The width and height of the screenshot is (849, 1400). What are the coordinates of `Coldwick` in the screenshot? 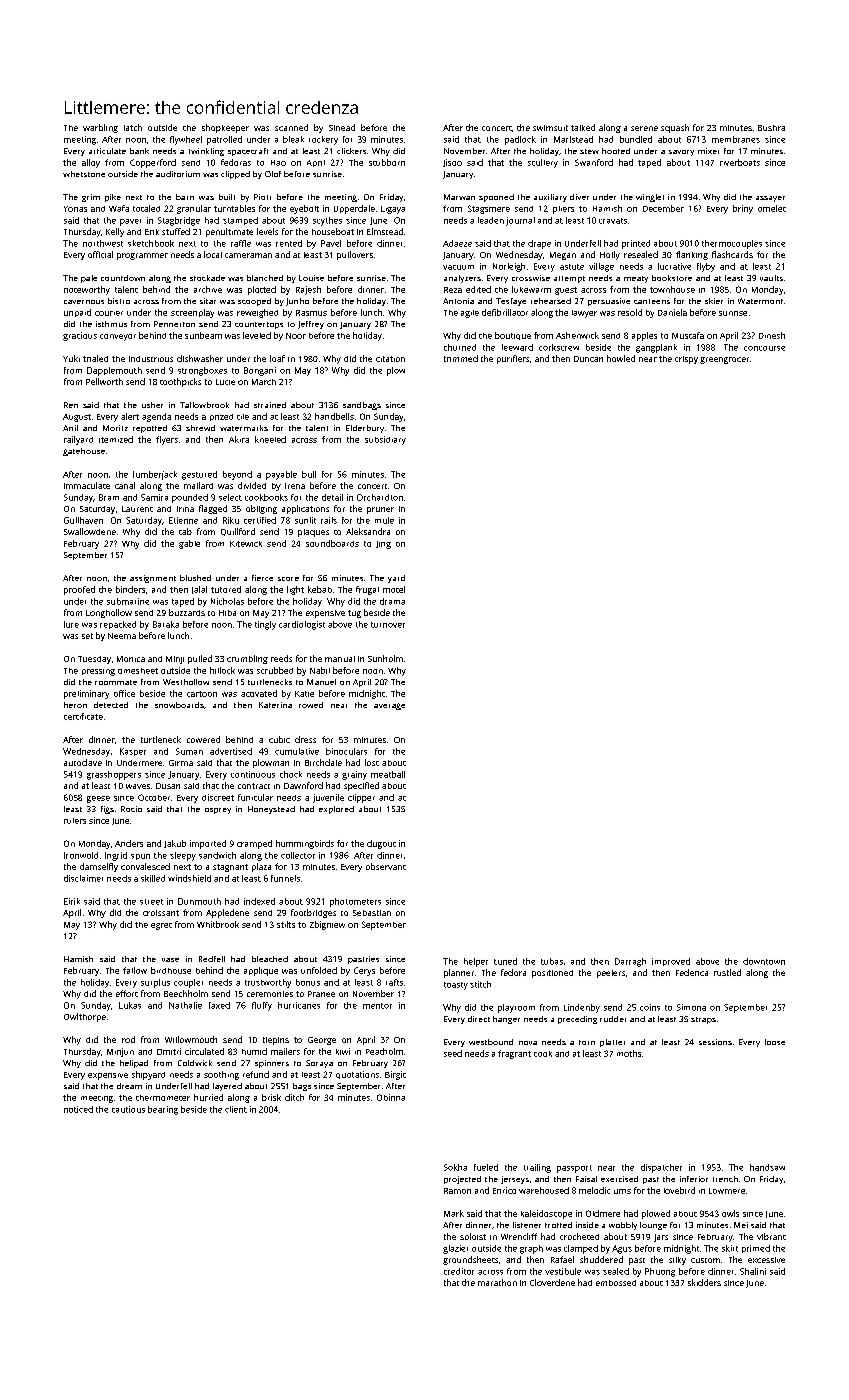 It's located at (195, 1063).
